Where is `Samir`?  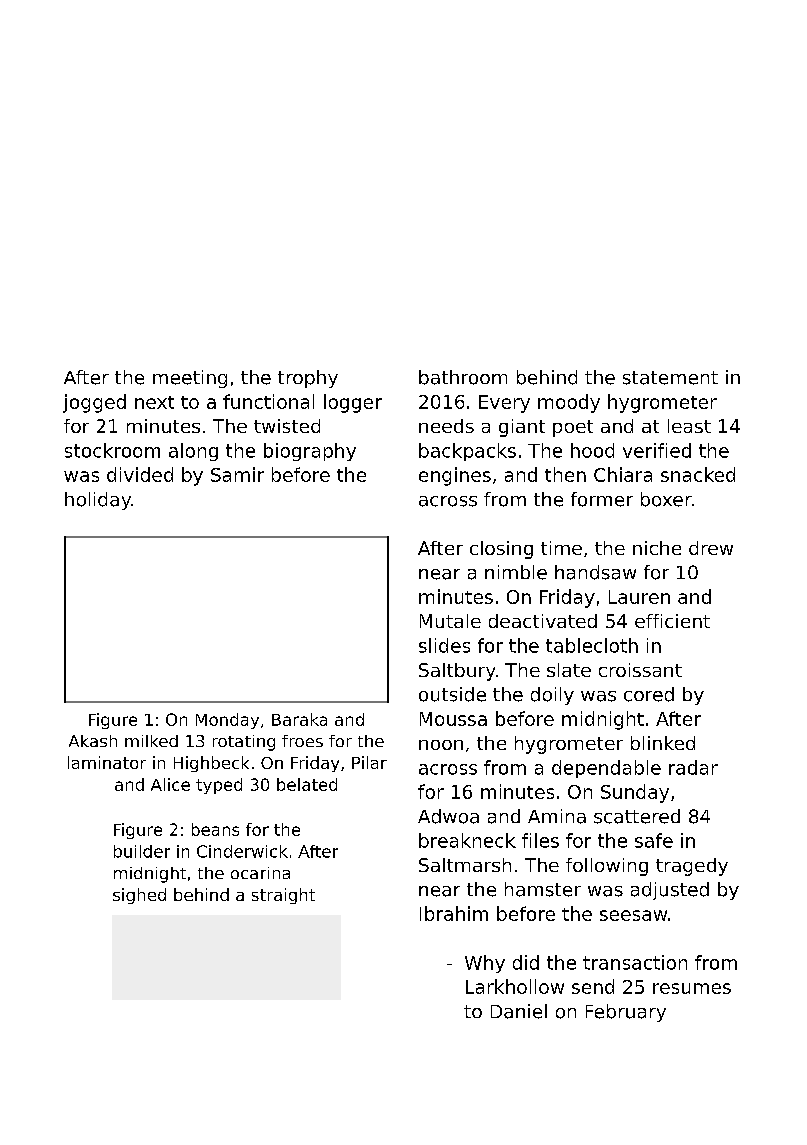 Samir is located at coordinates (237, 474).
